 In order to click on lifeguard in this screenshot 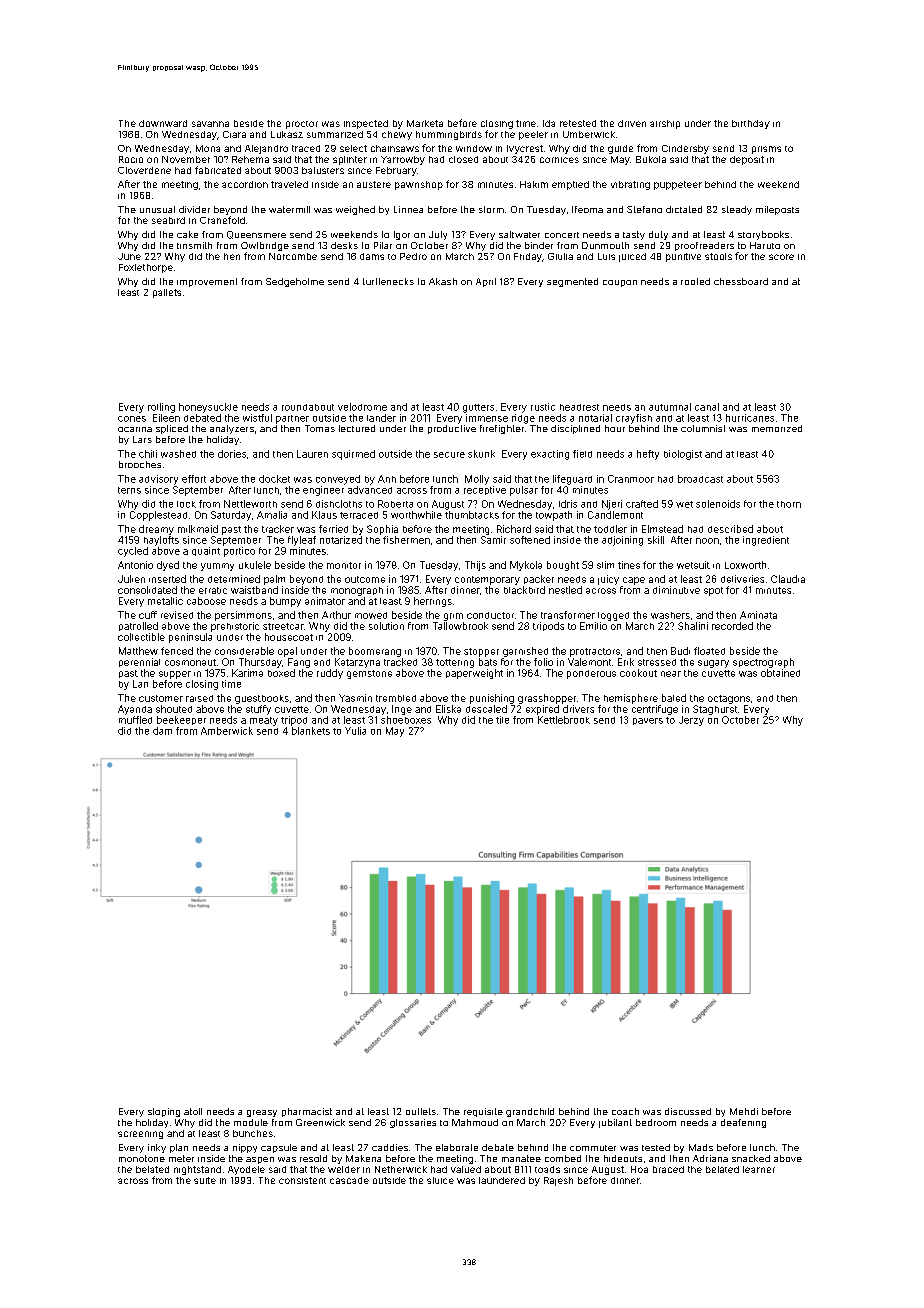, I will do `click(572, 480)`.
